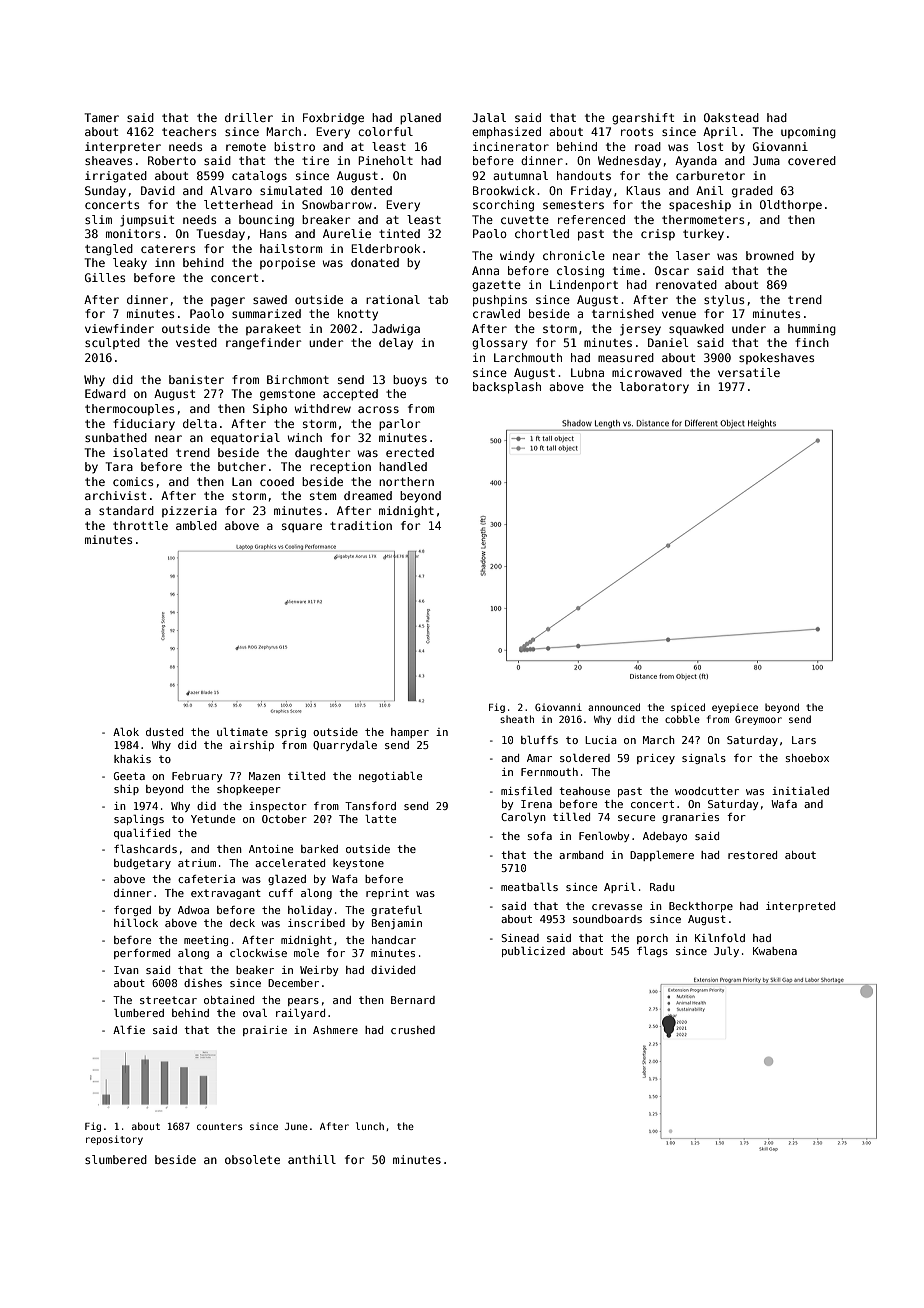 This page has width=924, height=1308. Describe the element at coordinates (652, 952) in the page. I see `flags` at that location.
